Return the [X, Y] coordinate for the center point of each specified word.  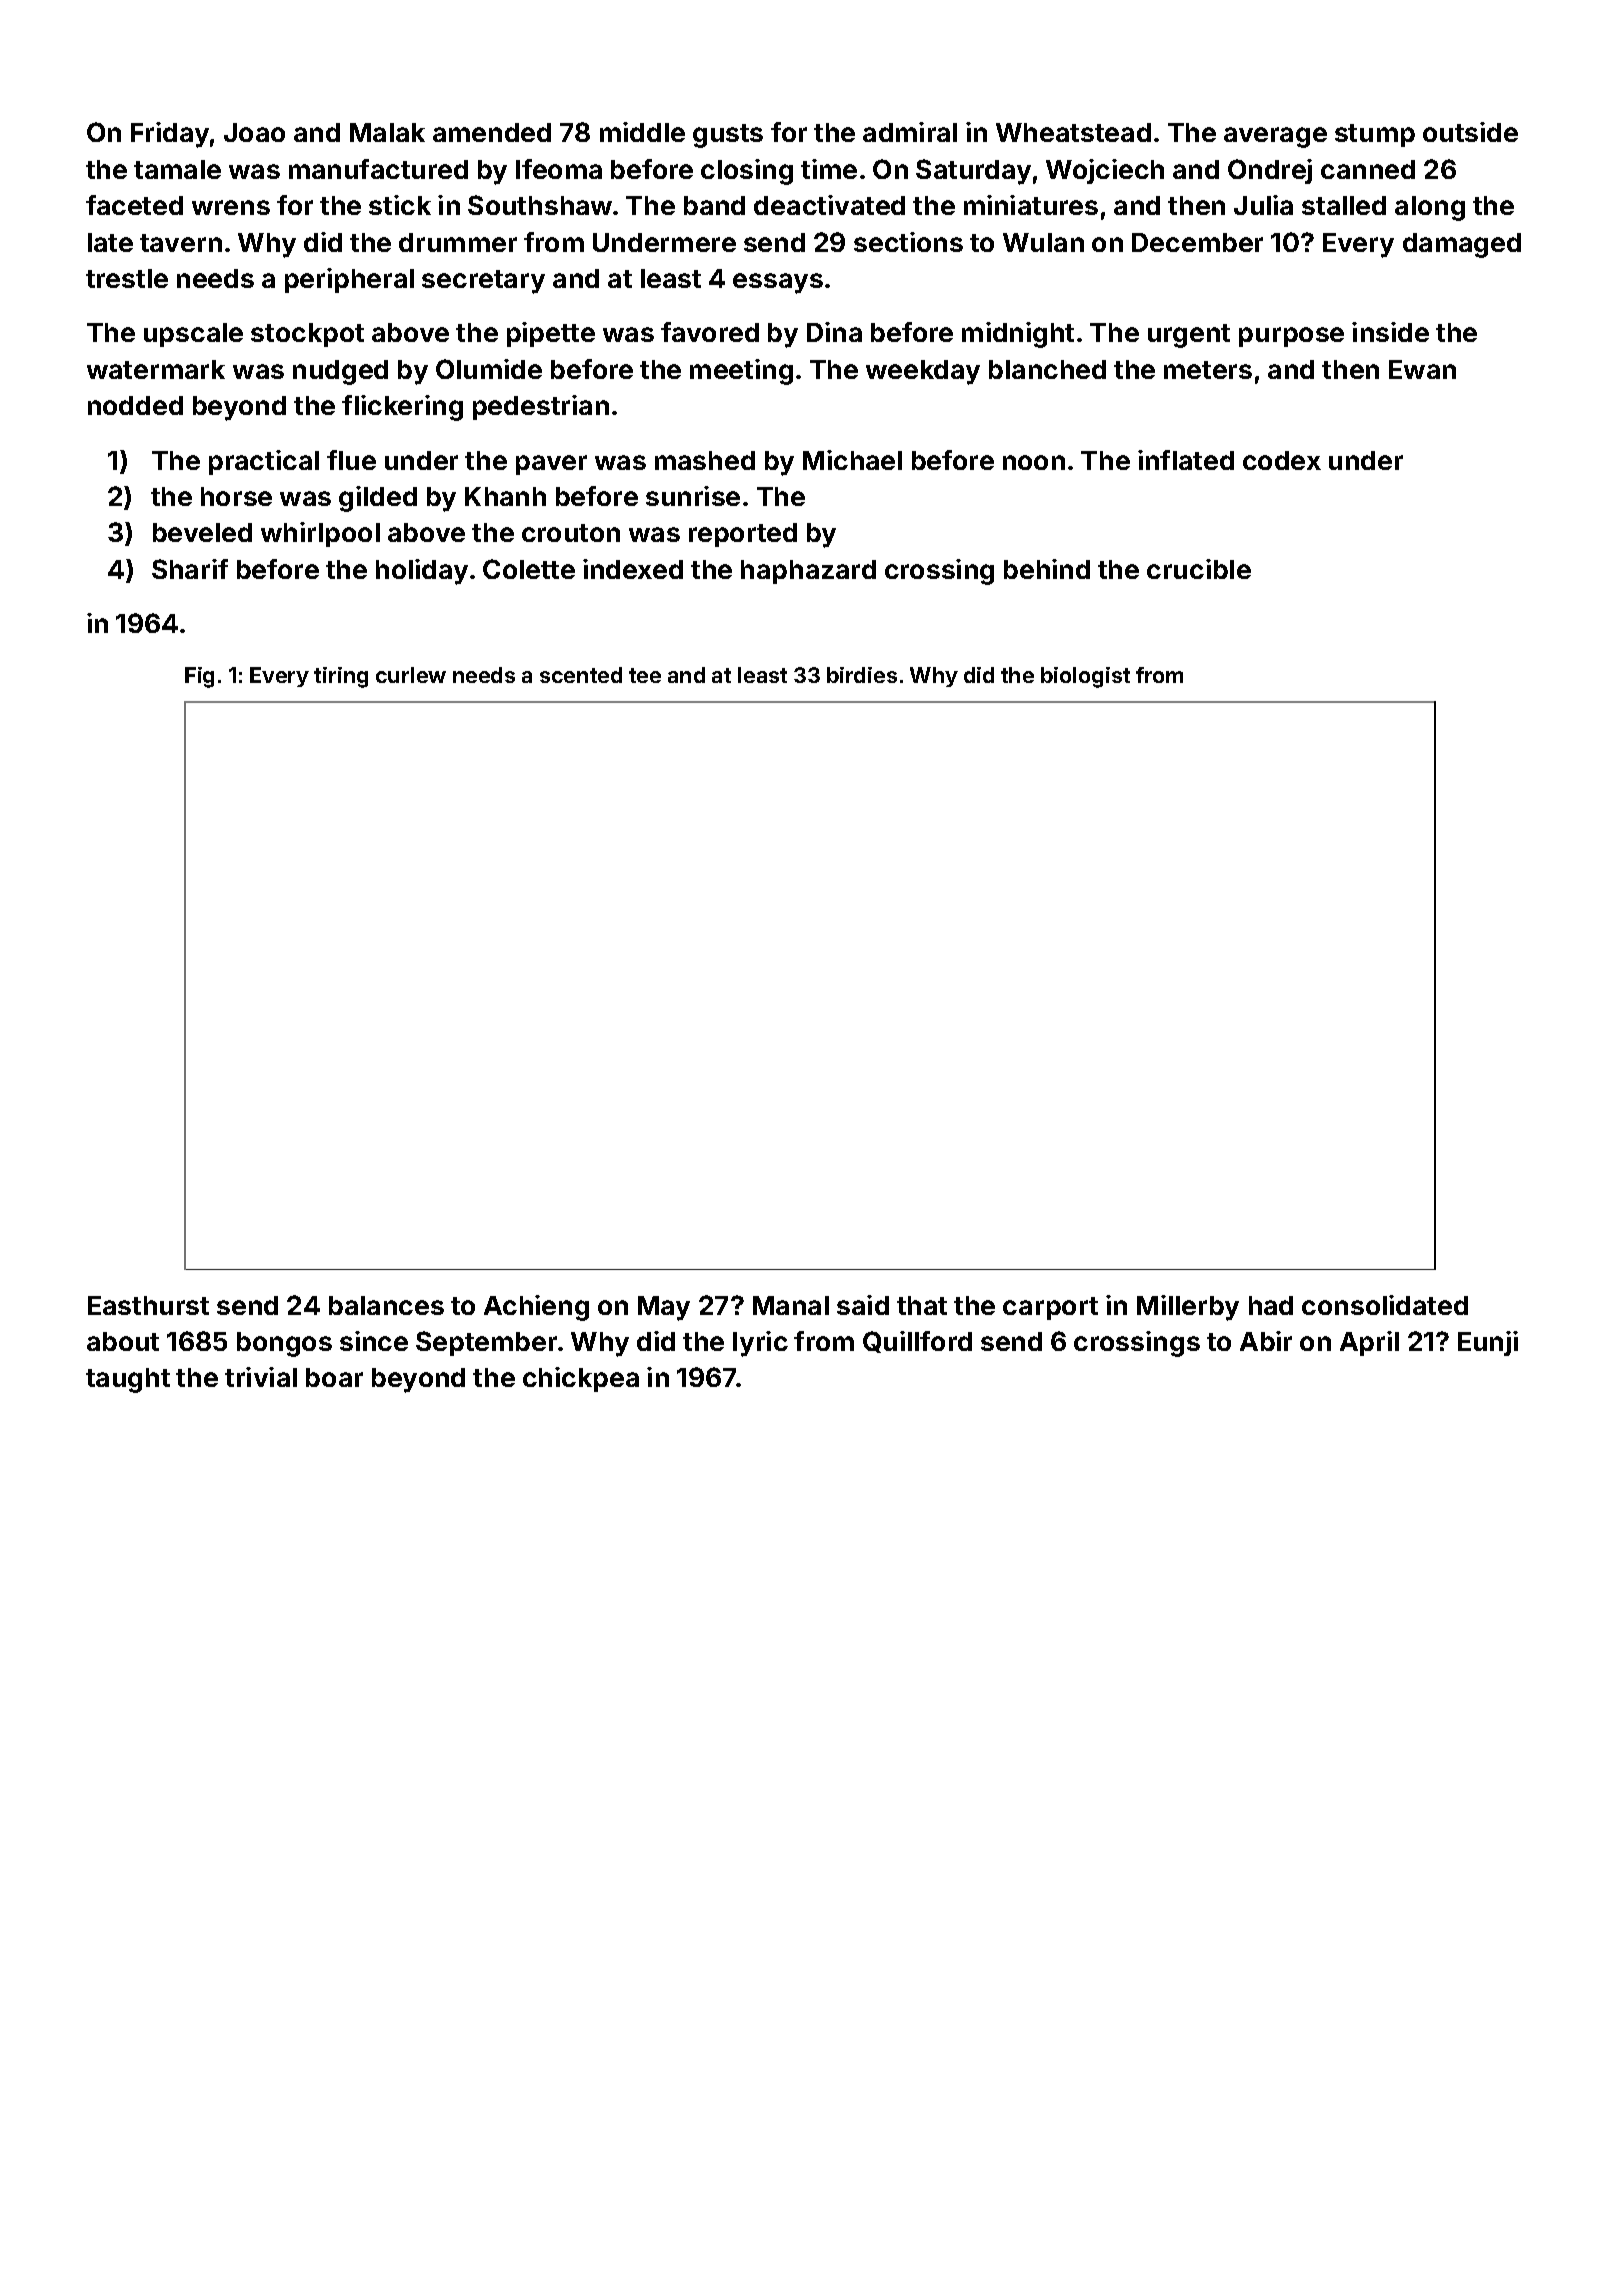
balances [386, 1305]
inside [1390, 332]
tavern [181, 243]
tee [645, 675]
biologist [1085, 677]
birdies [862, 675]
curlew [411, 675]
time [829, 169]
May [664, 1308]
